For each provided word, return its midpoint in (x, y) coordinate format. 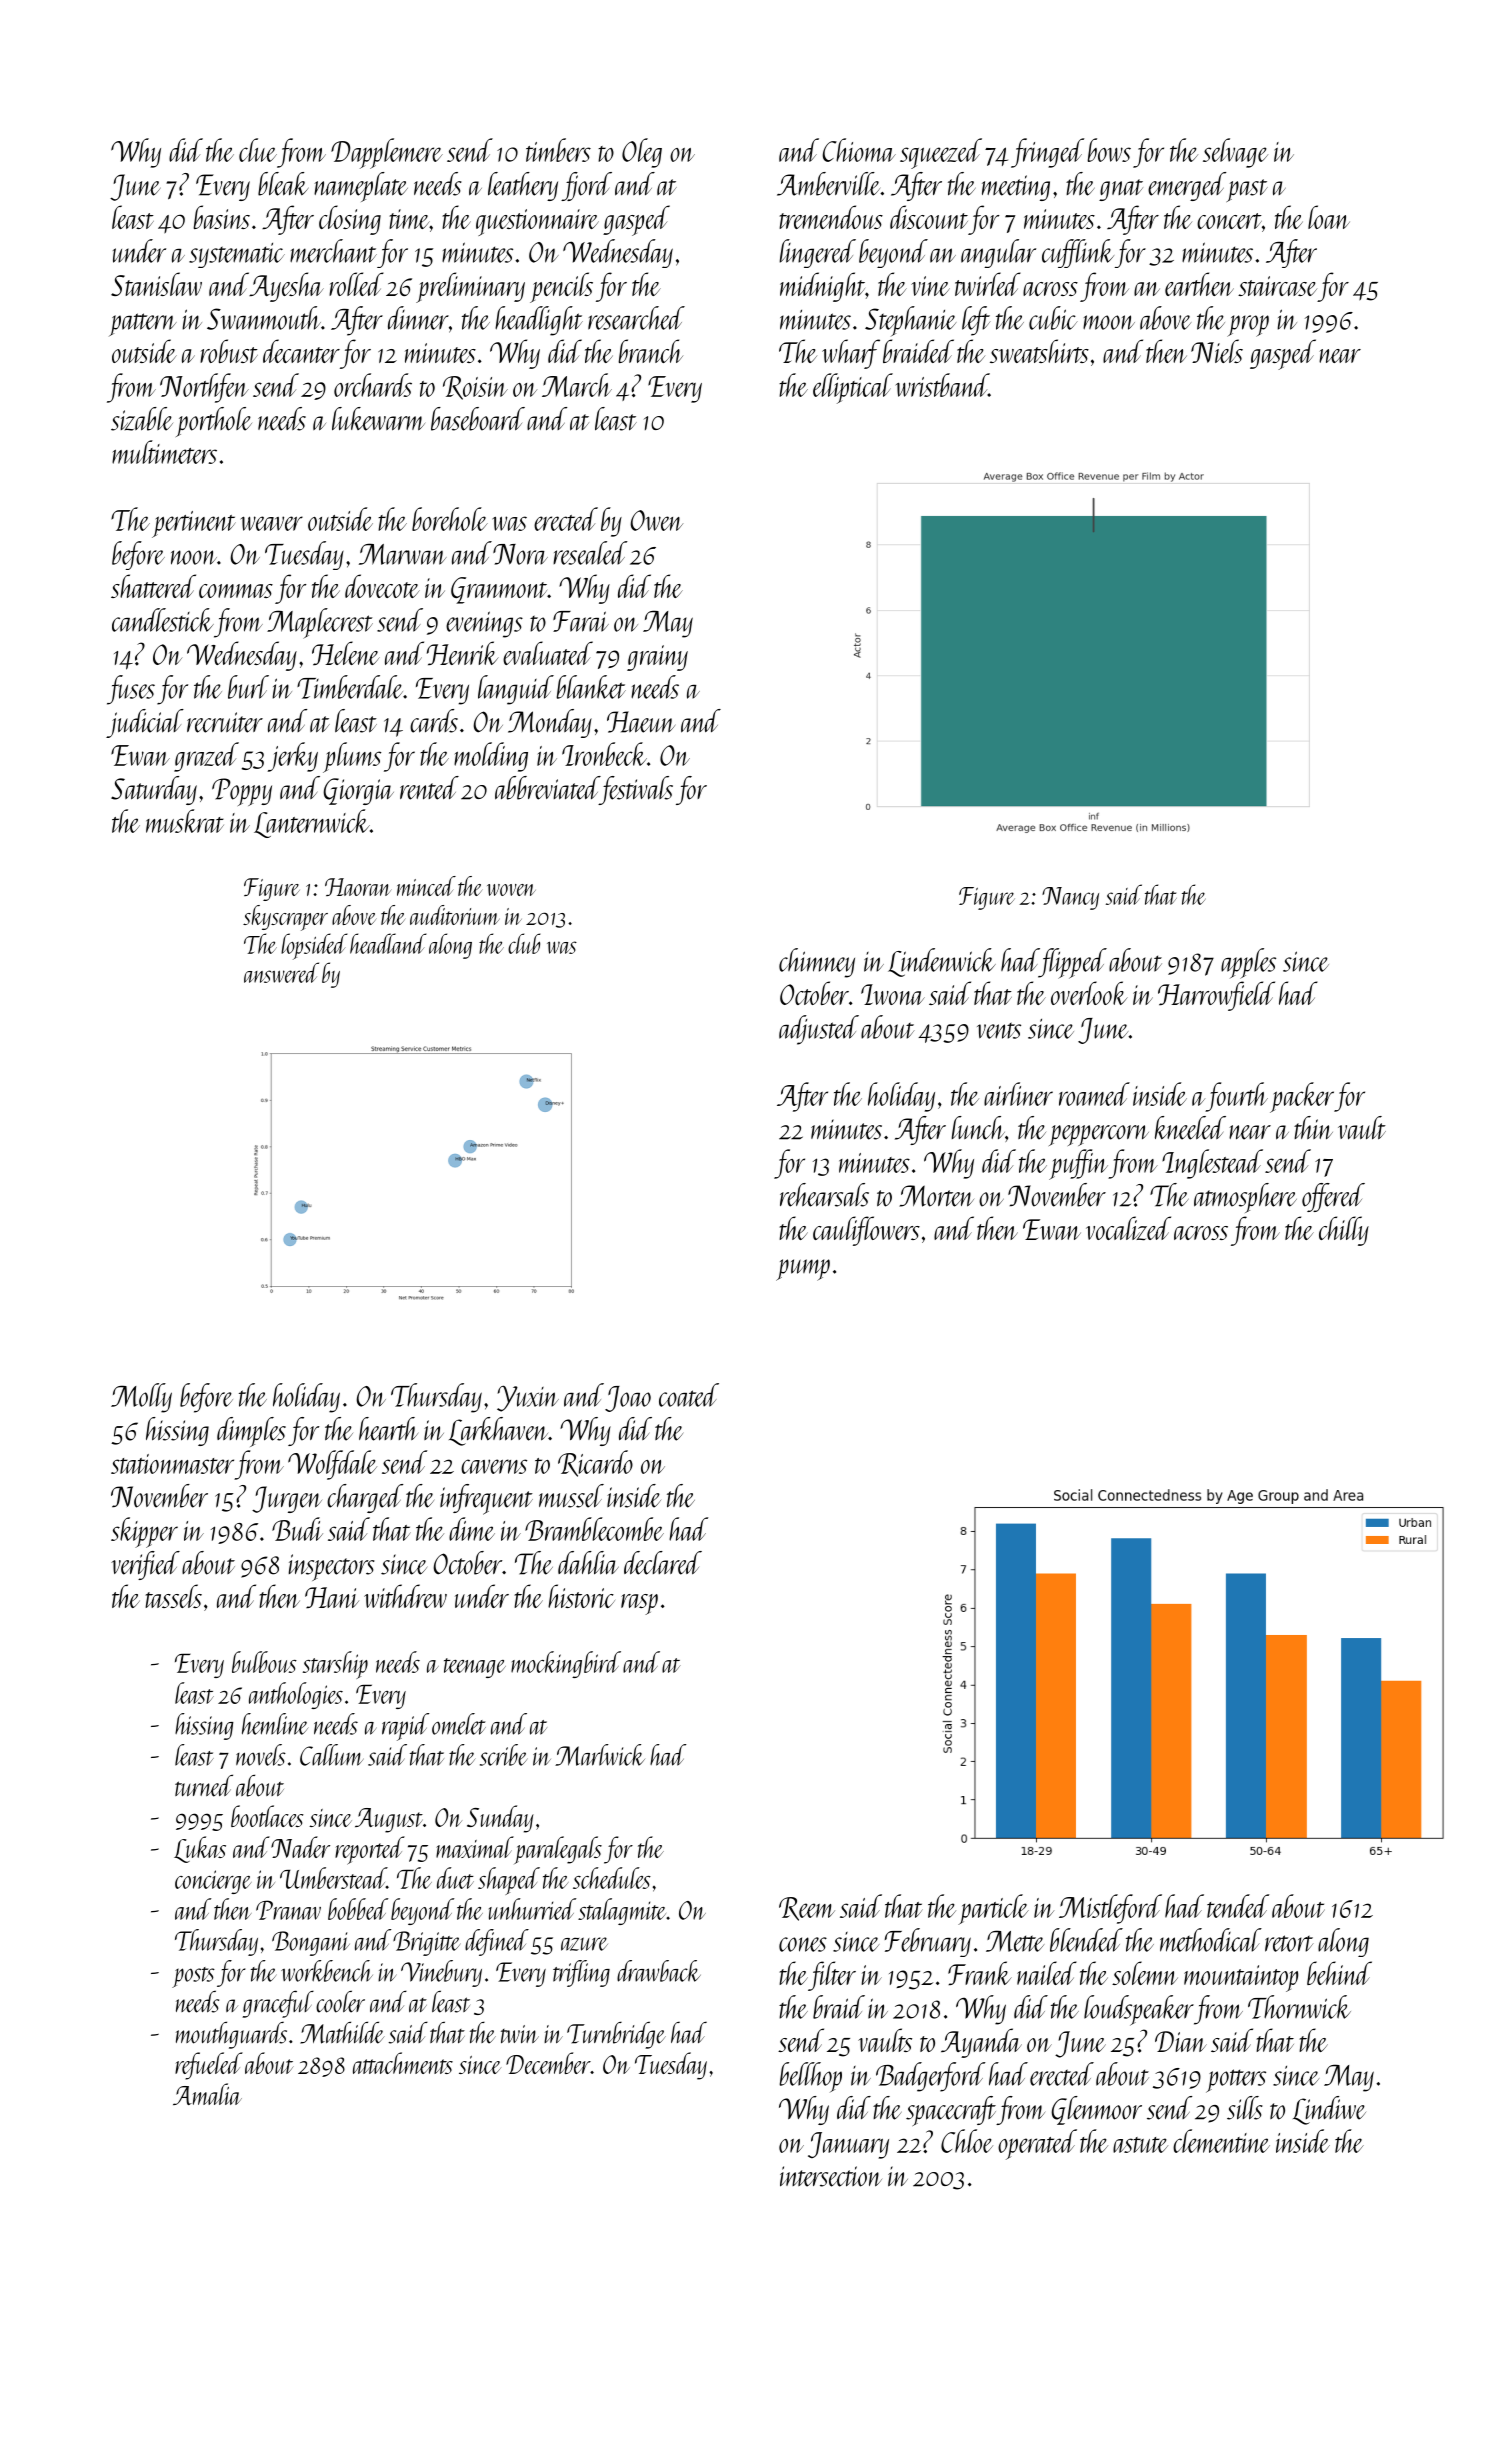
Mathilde (342, 2032)
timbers (558, 150)
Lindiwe (1329, 2110)
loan (1329, 217)
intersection (831, 2176)
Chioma (859, 150)
